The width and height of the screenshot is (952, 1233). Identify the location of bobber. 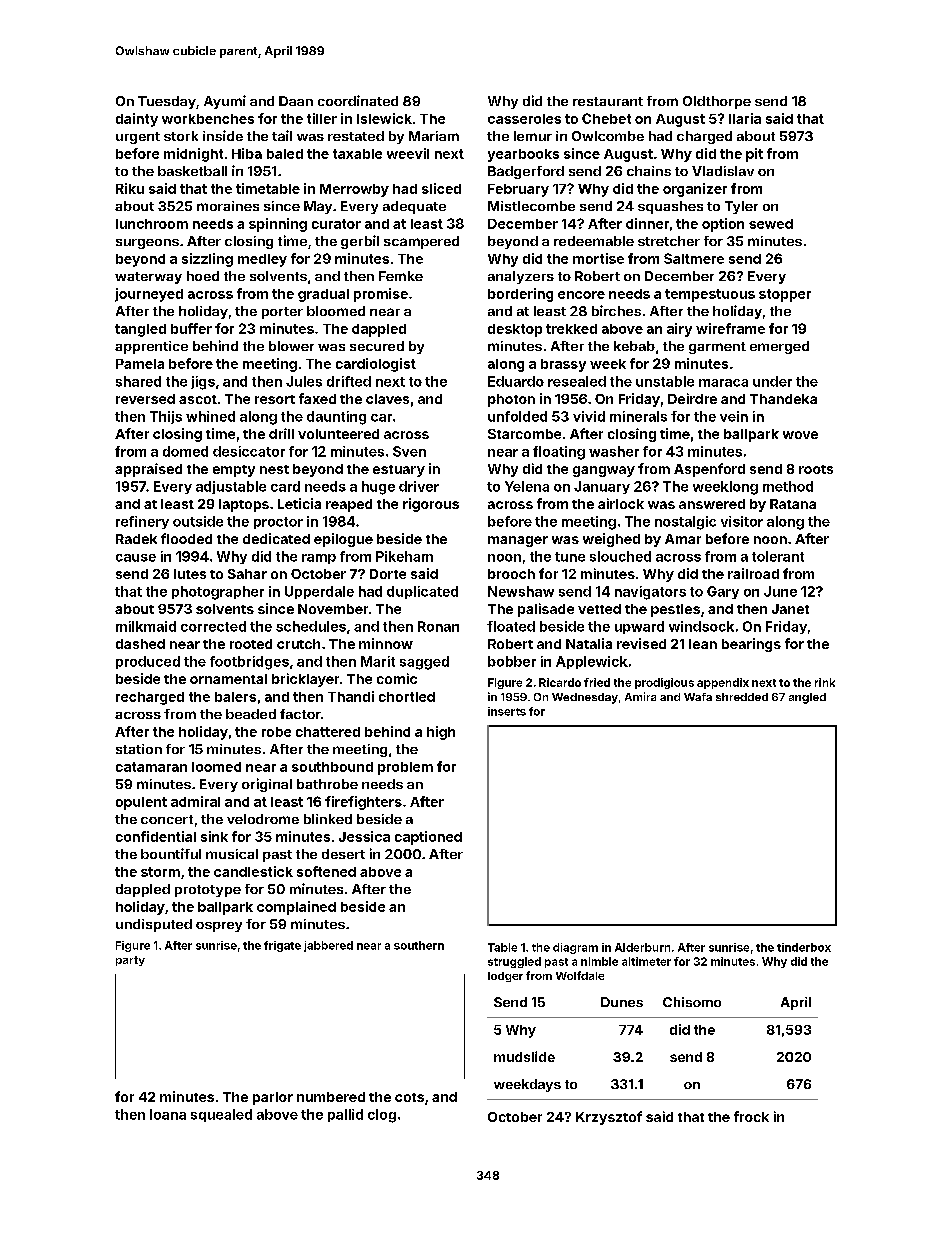
(512, 661).
